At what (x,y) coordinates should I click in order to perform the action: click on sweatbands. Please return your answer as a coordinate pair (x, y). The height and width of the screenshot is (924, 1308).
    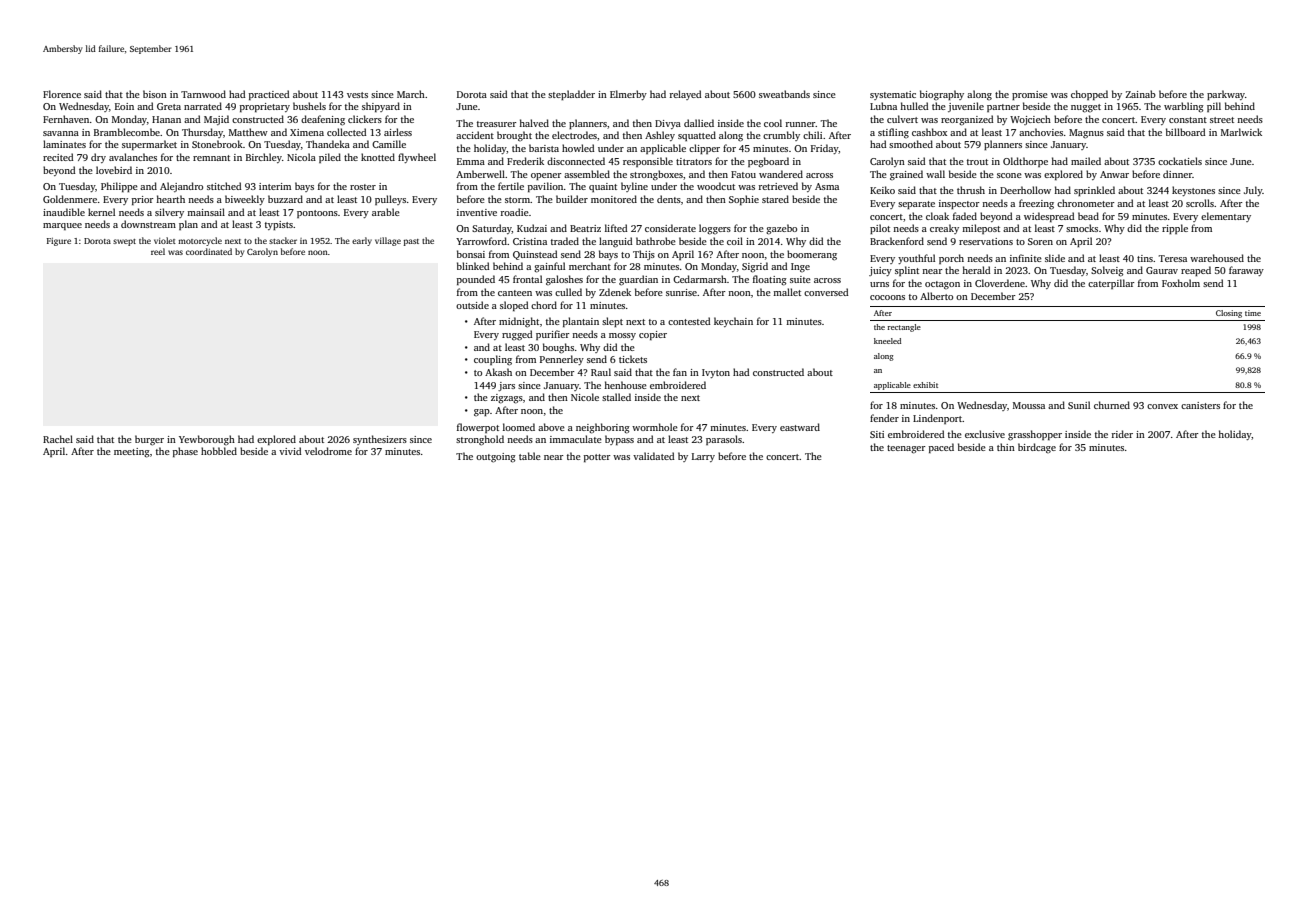
    Looking at the image, I should click on (784, 94).
